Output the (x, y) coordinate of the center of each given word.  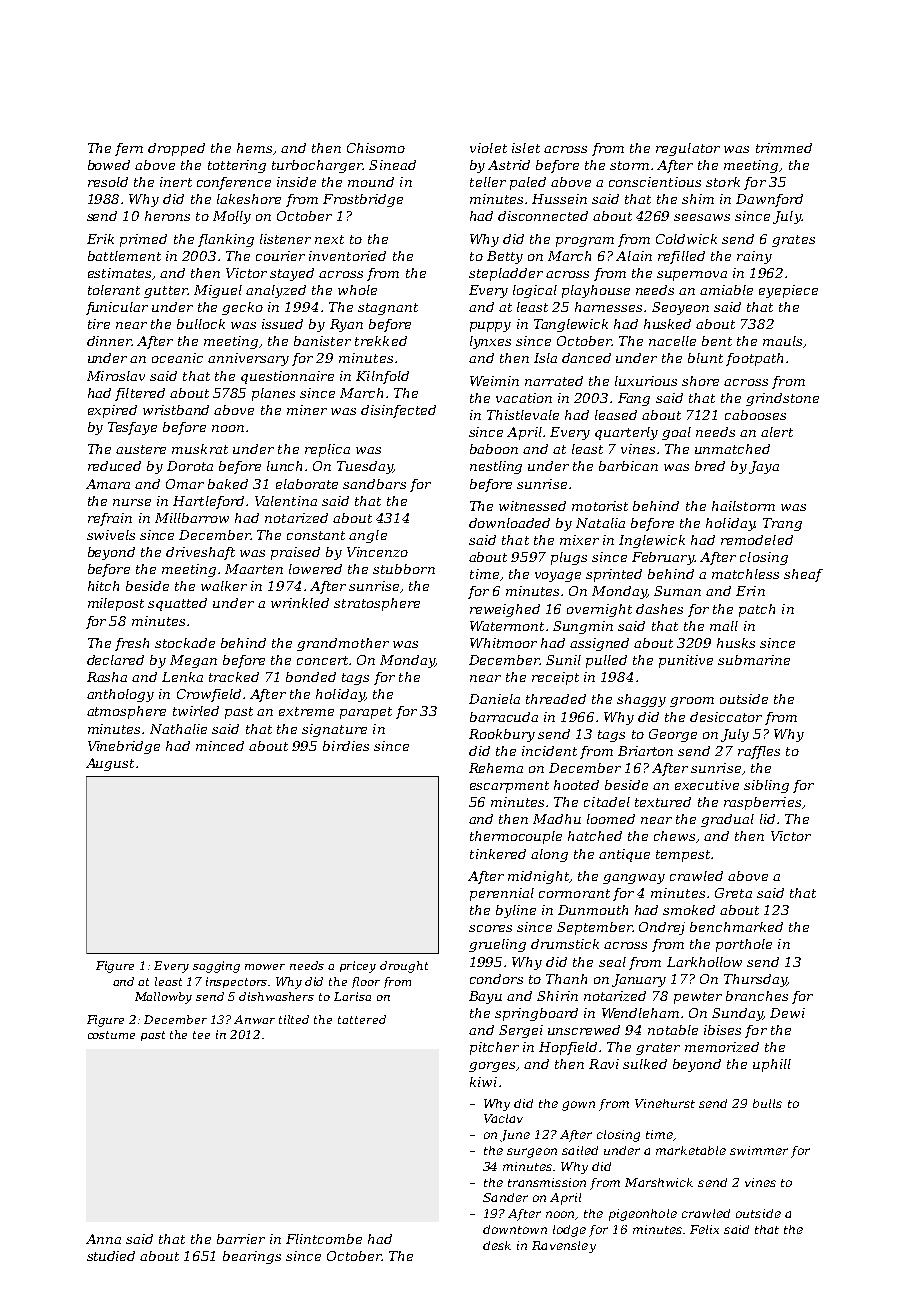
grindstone (782, 399)
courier (280, 256)
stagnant (388, 309)
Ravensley (564, 1247)
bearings (252, 1257)
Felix (704, 1229)
